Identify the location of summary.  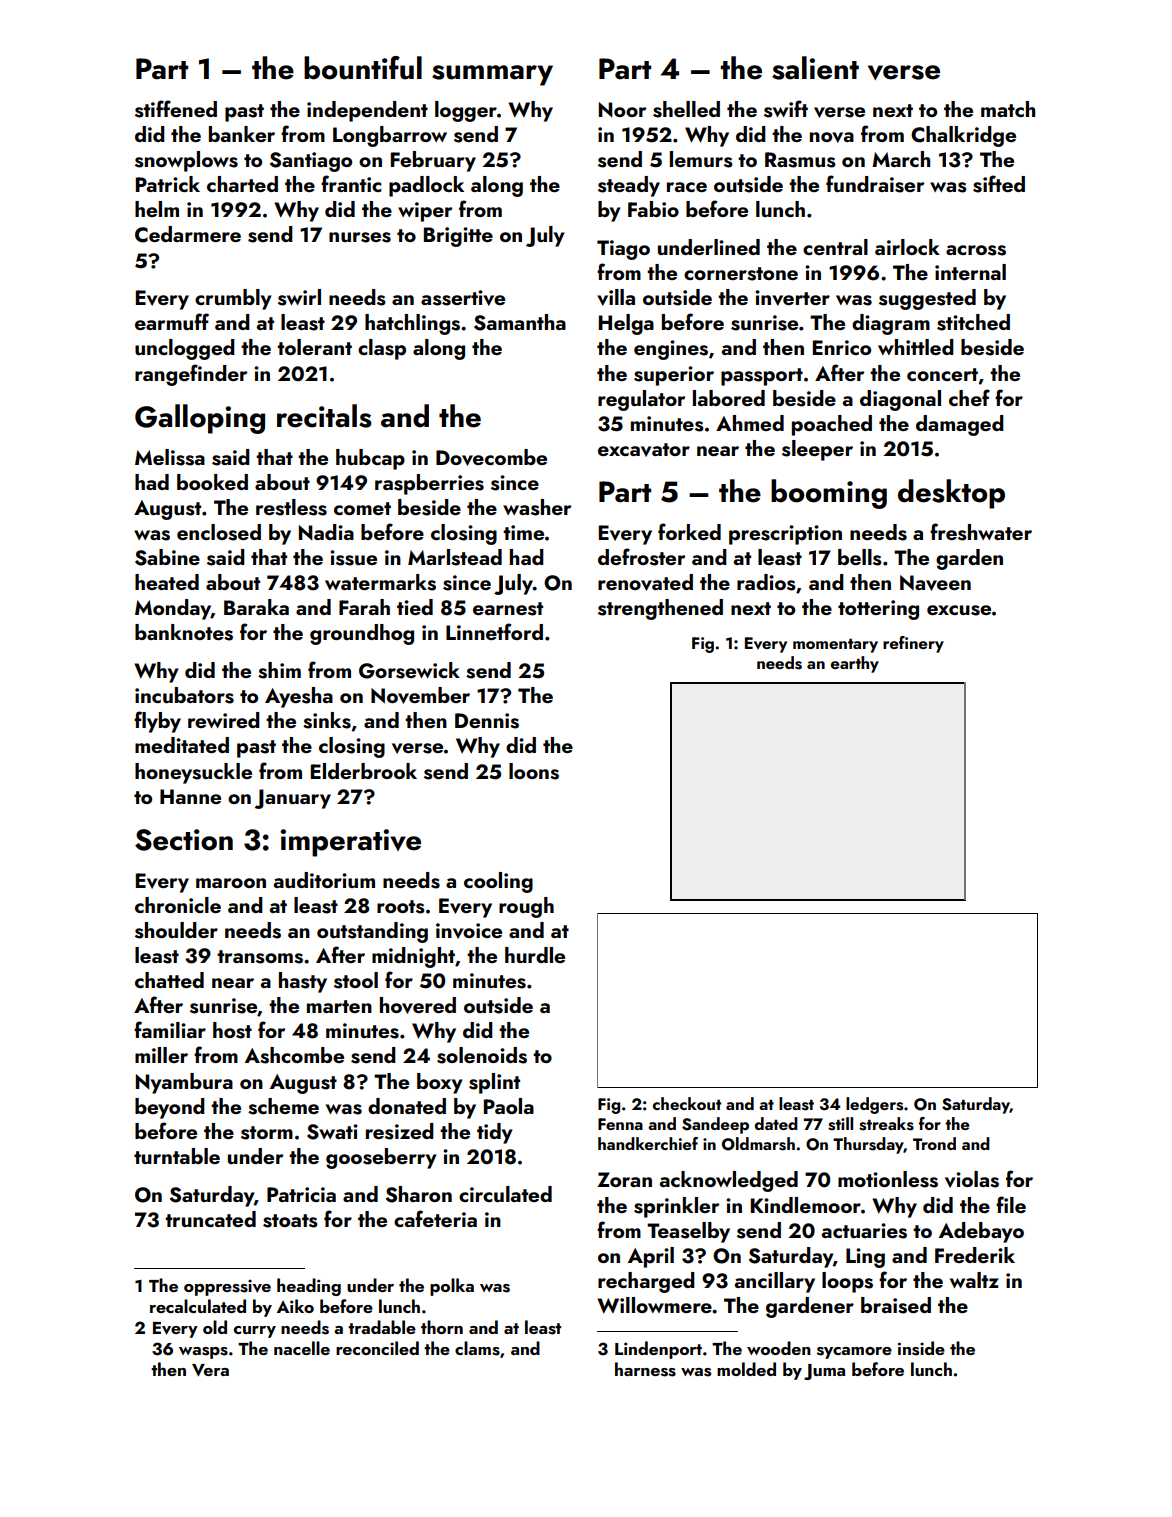
(492, 75).
